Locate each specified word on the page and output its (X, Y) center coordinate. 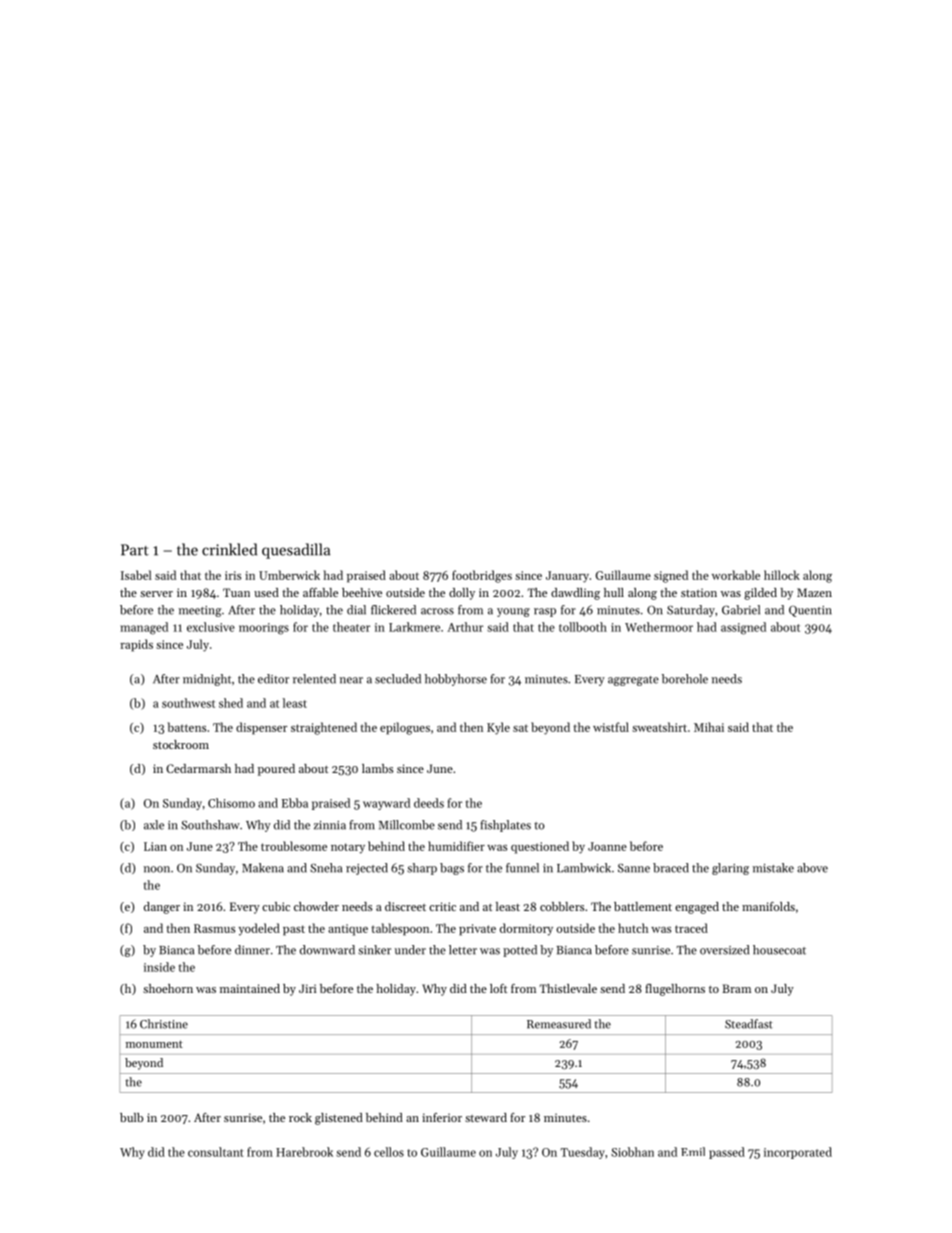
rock (300, 1117)
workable (736, 575)
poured (276, 770)
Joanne (607, 846)
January (567, 577)
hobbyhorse (456, 680)
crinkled (229, 549)
